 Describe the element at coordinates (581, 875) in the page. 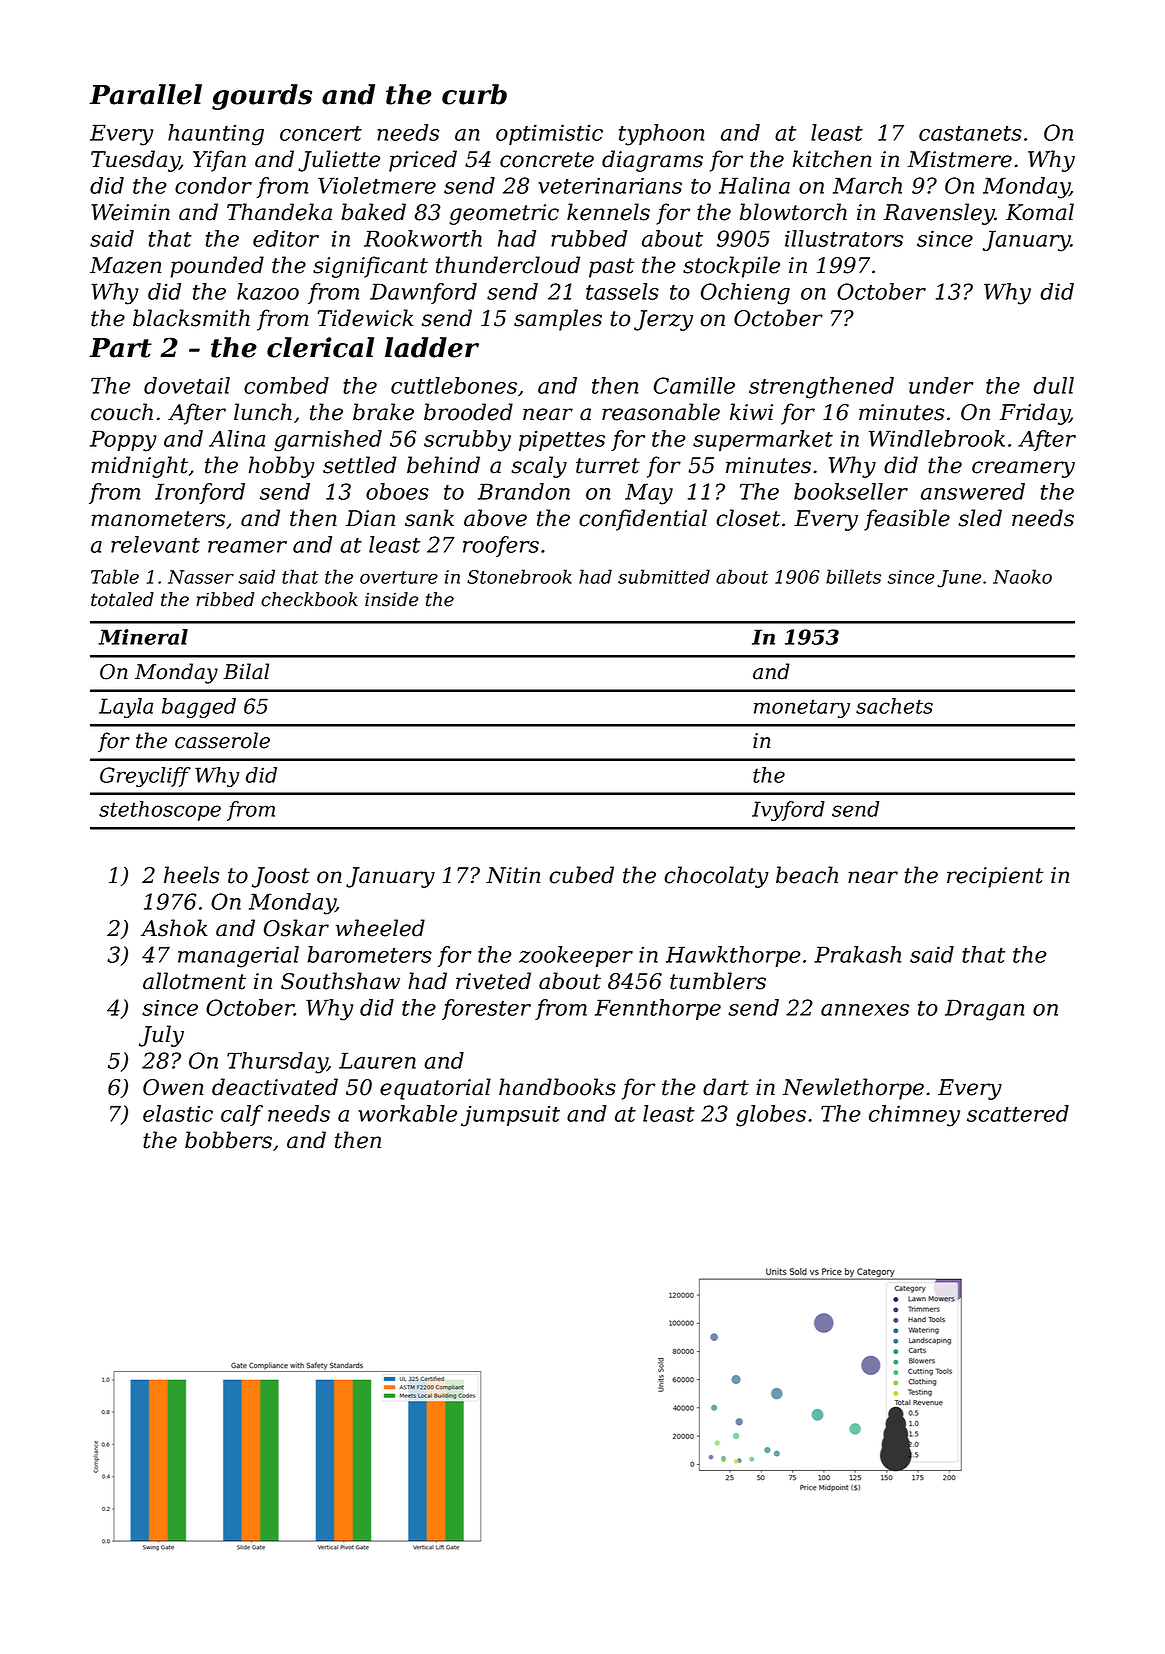

I see `cubed` at that location.
